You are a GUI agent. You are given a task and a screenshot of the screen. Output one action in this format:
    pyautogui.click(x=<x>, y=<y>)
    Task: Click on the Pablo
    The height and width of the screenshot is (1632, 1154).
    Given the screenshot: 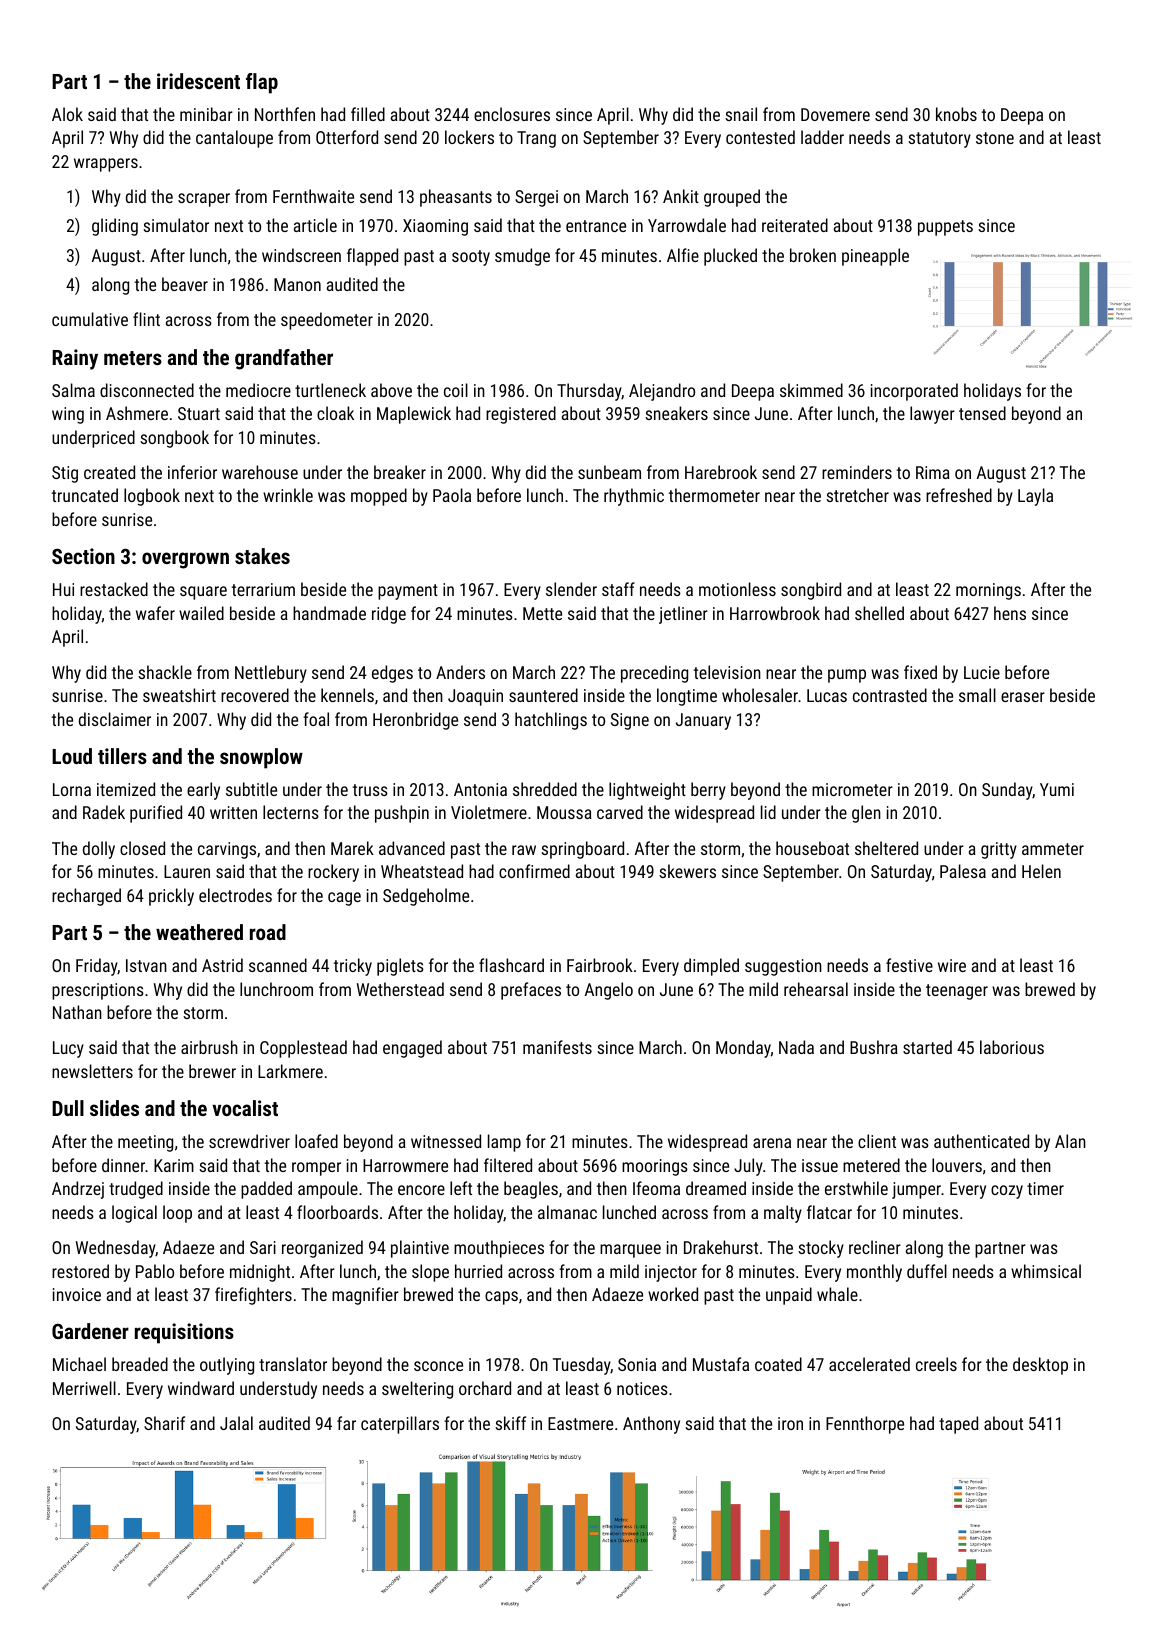 What is the action you would take?
    pyautogui.click(x=155, y=1271)
